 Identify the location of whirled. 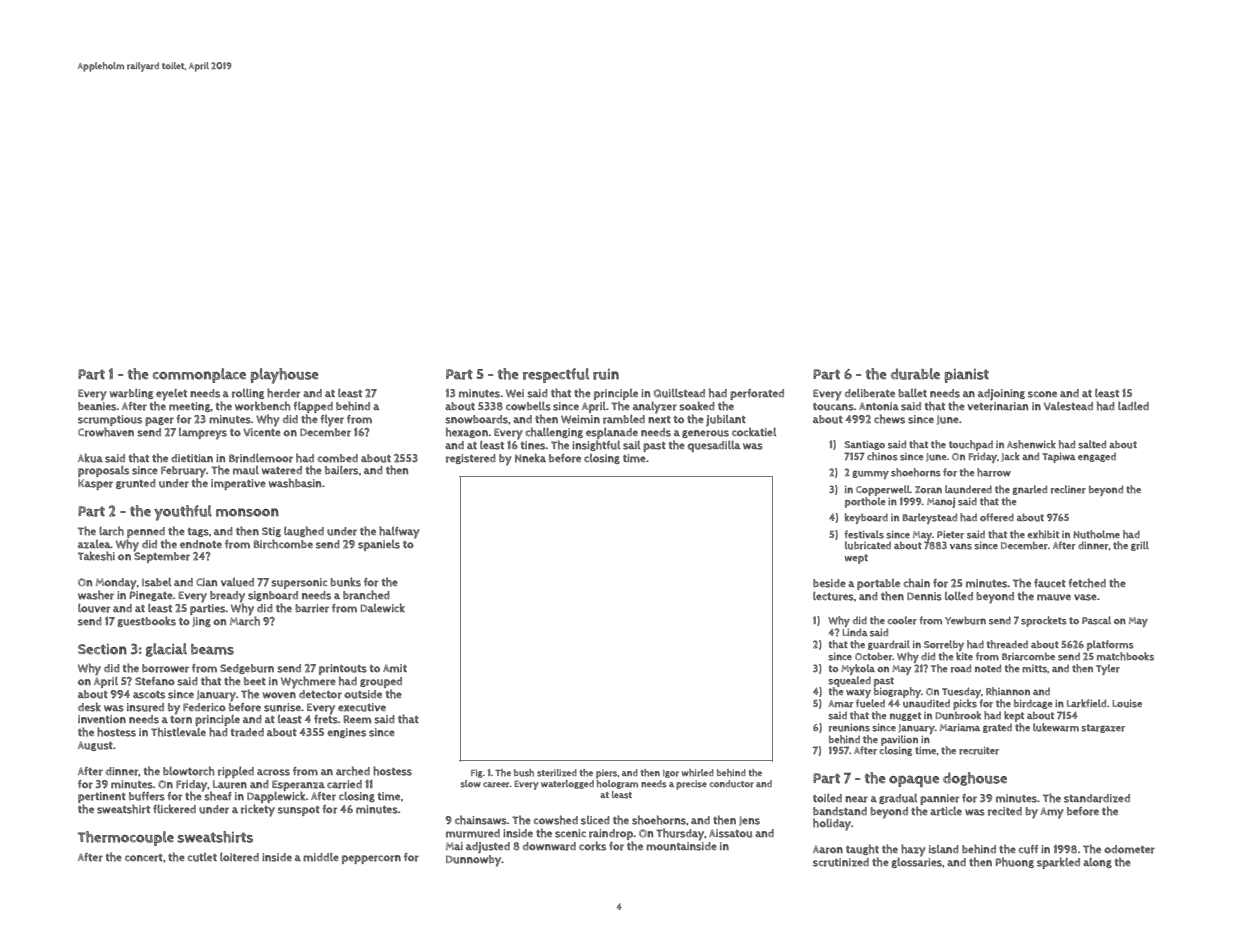
(697, 773).
